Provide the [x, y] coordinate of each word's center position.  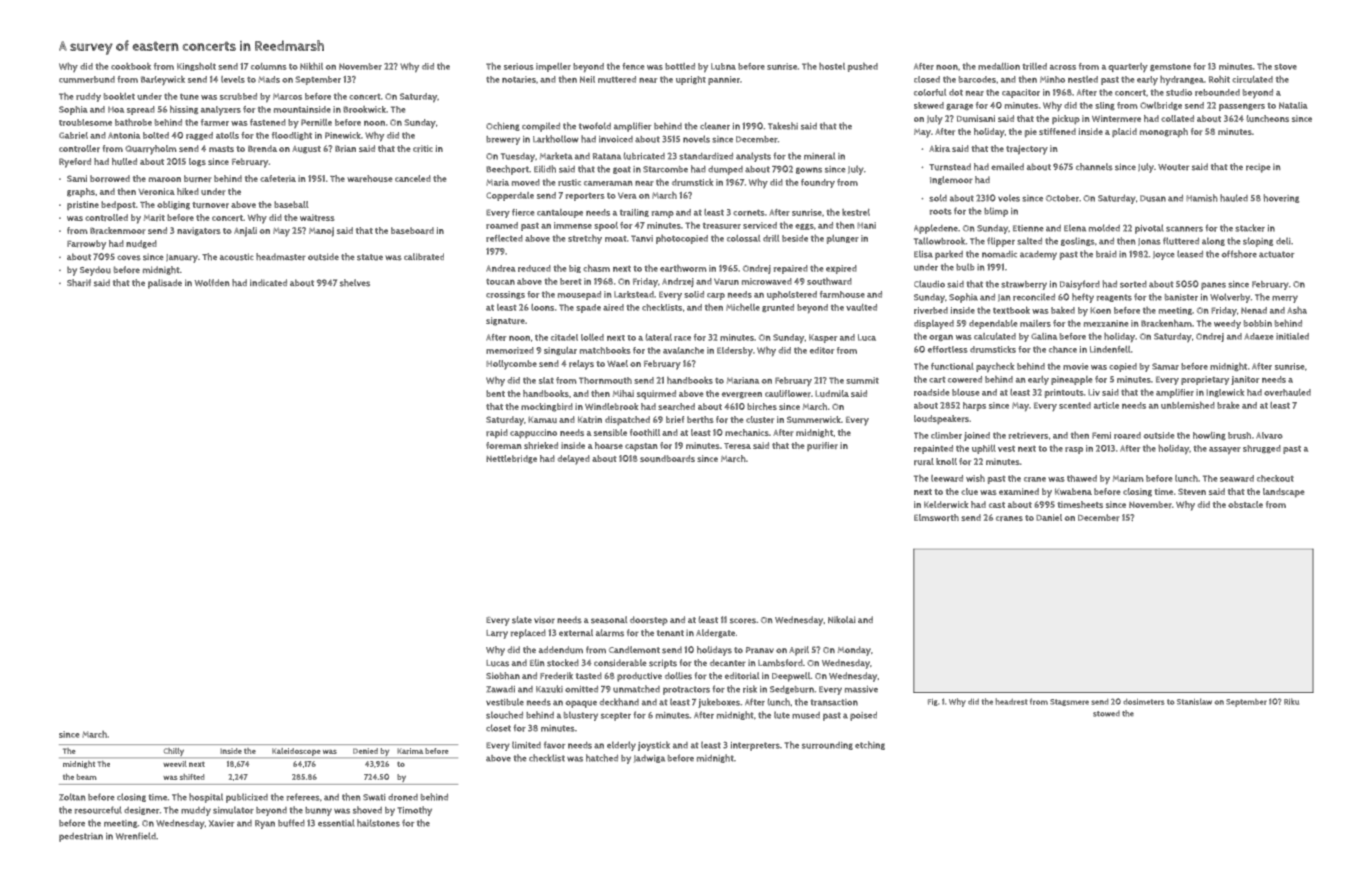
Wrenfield [136, 836]
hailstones [378, 823]
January [182, 258]
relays [581, 365]
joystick [654, 746]
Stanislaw [1194, 701]
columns [269, 66]
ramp [663, 214]
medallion [999, 66]
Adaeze [1259, 336]
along [1213, 241]
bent [495, 393]
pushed [863, 67]
